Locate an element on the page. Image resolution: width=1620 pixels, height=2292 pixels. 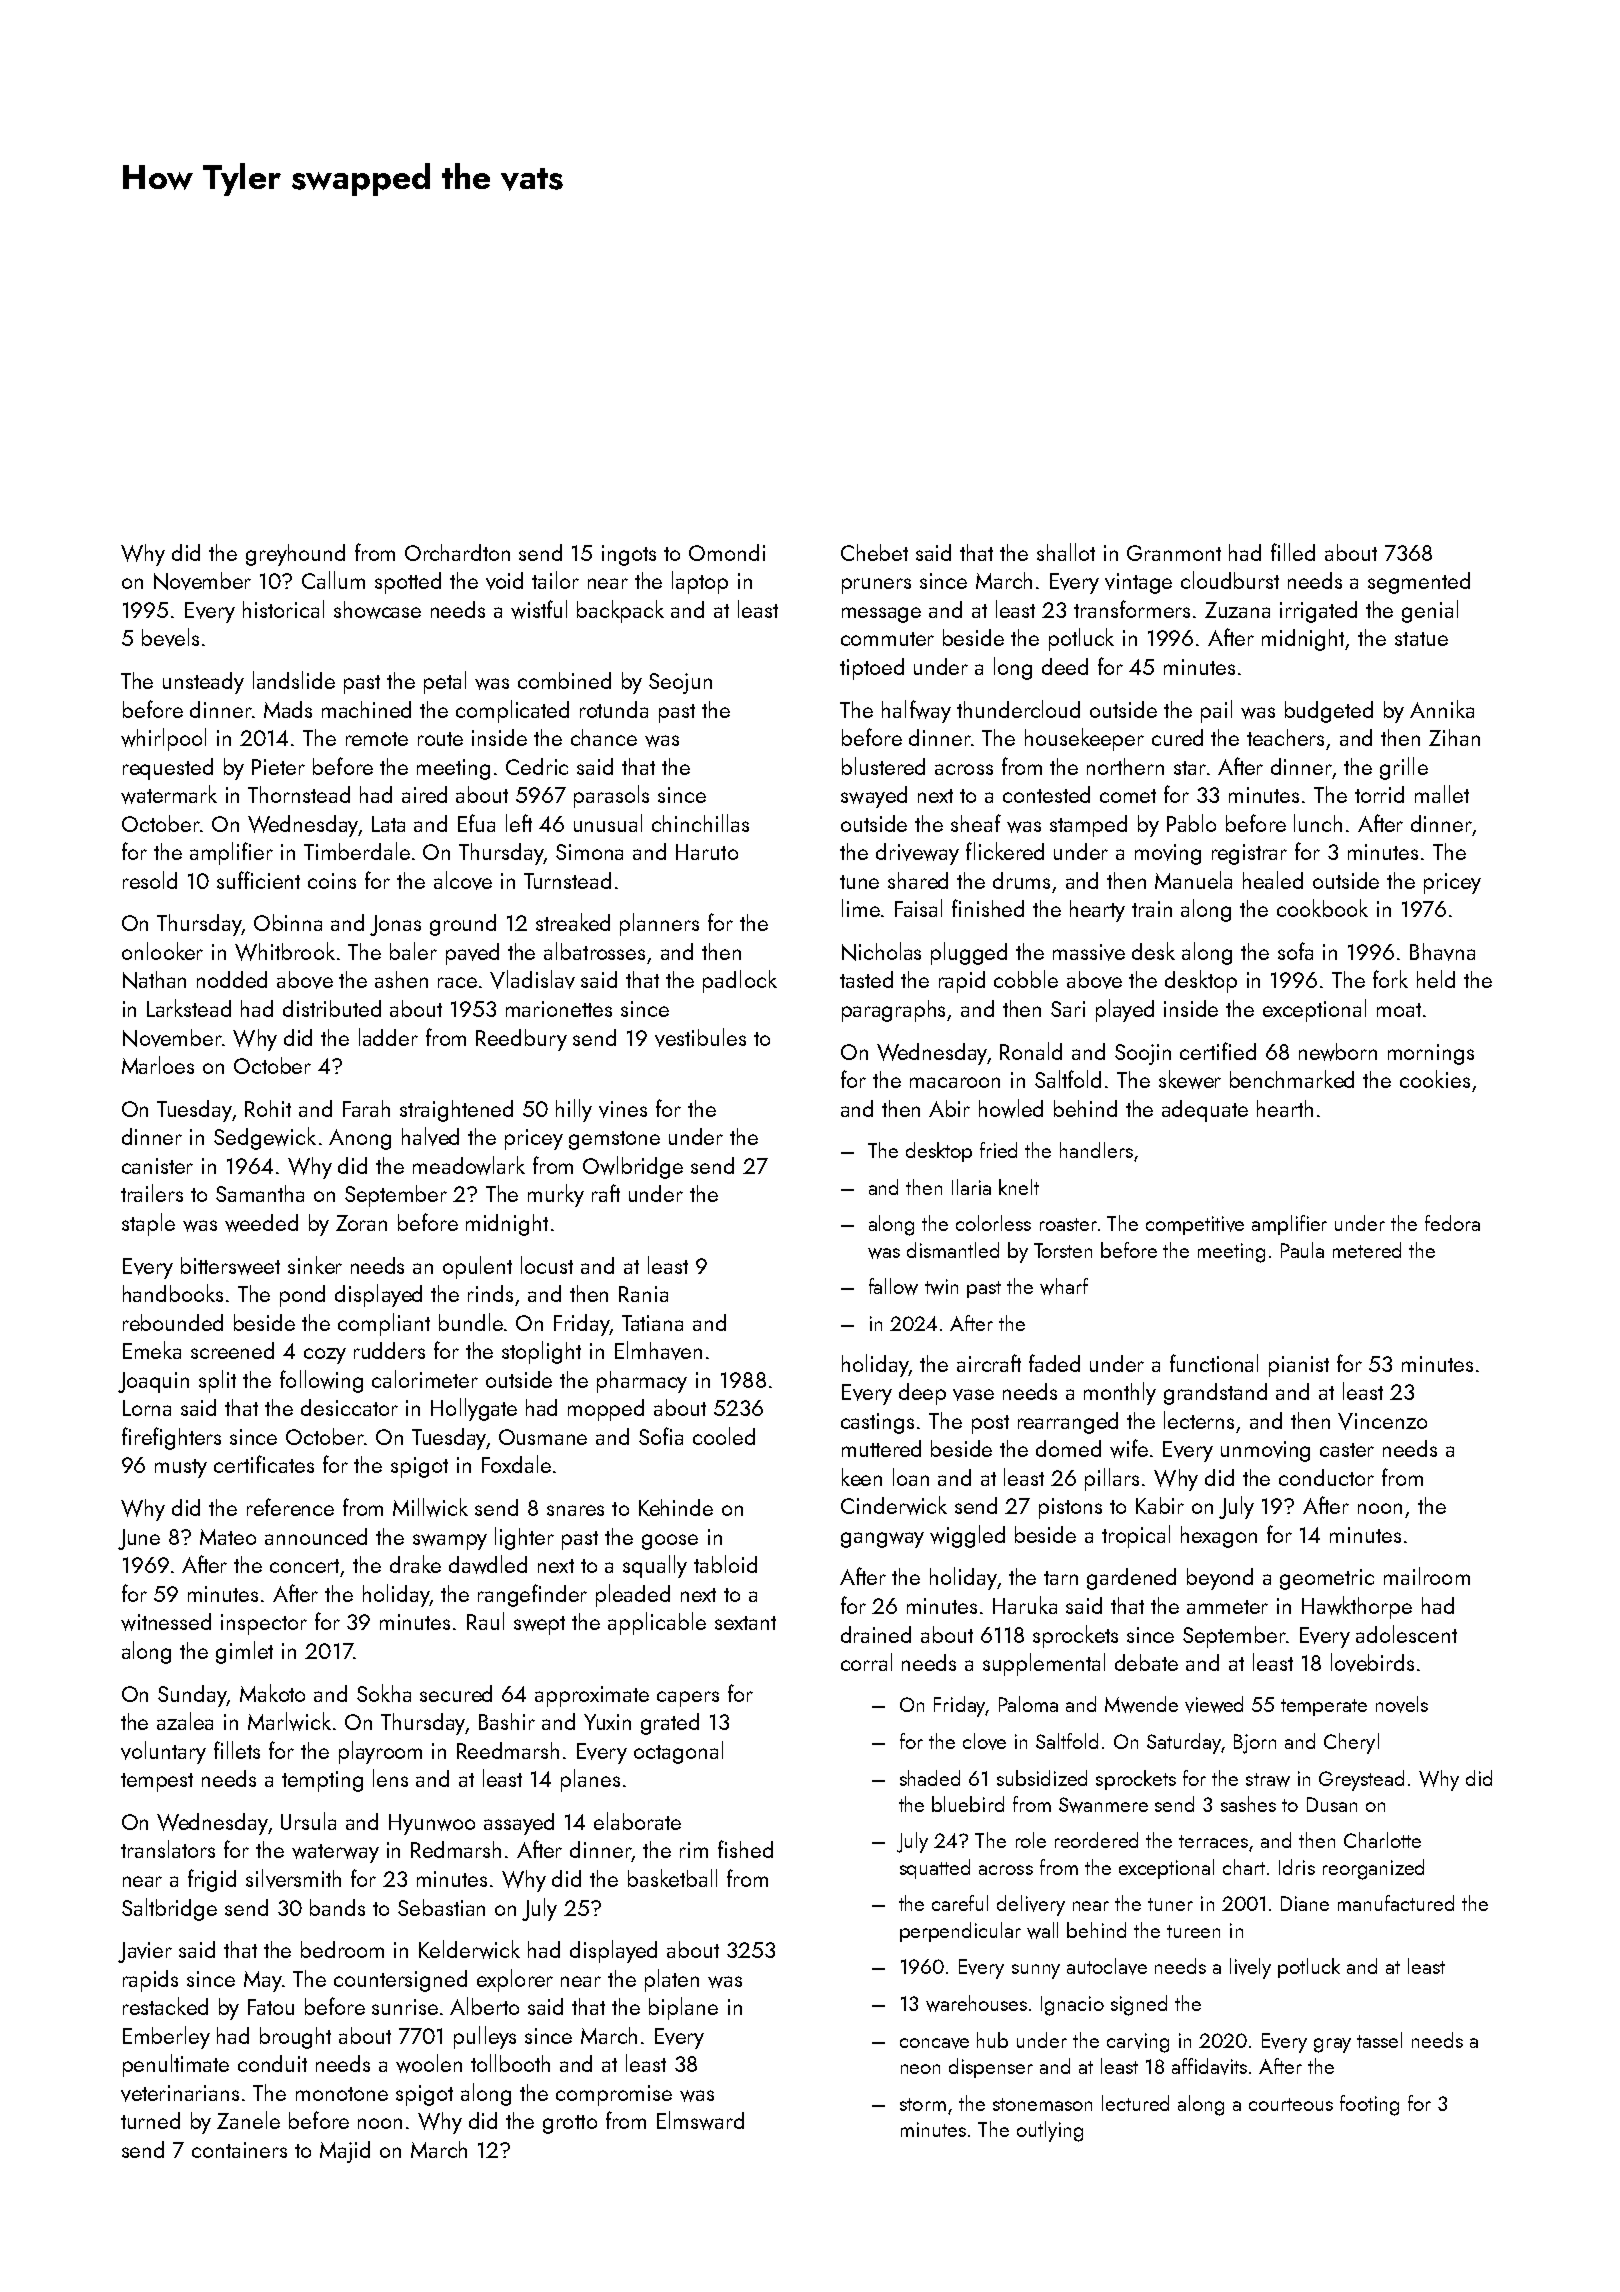
greyhound is located at coordinates (295, 555).
